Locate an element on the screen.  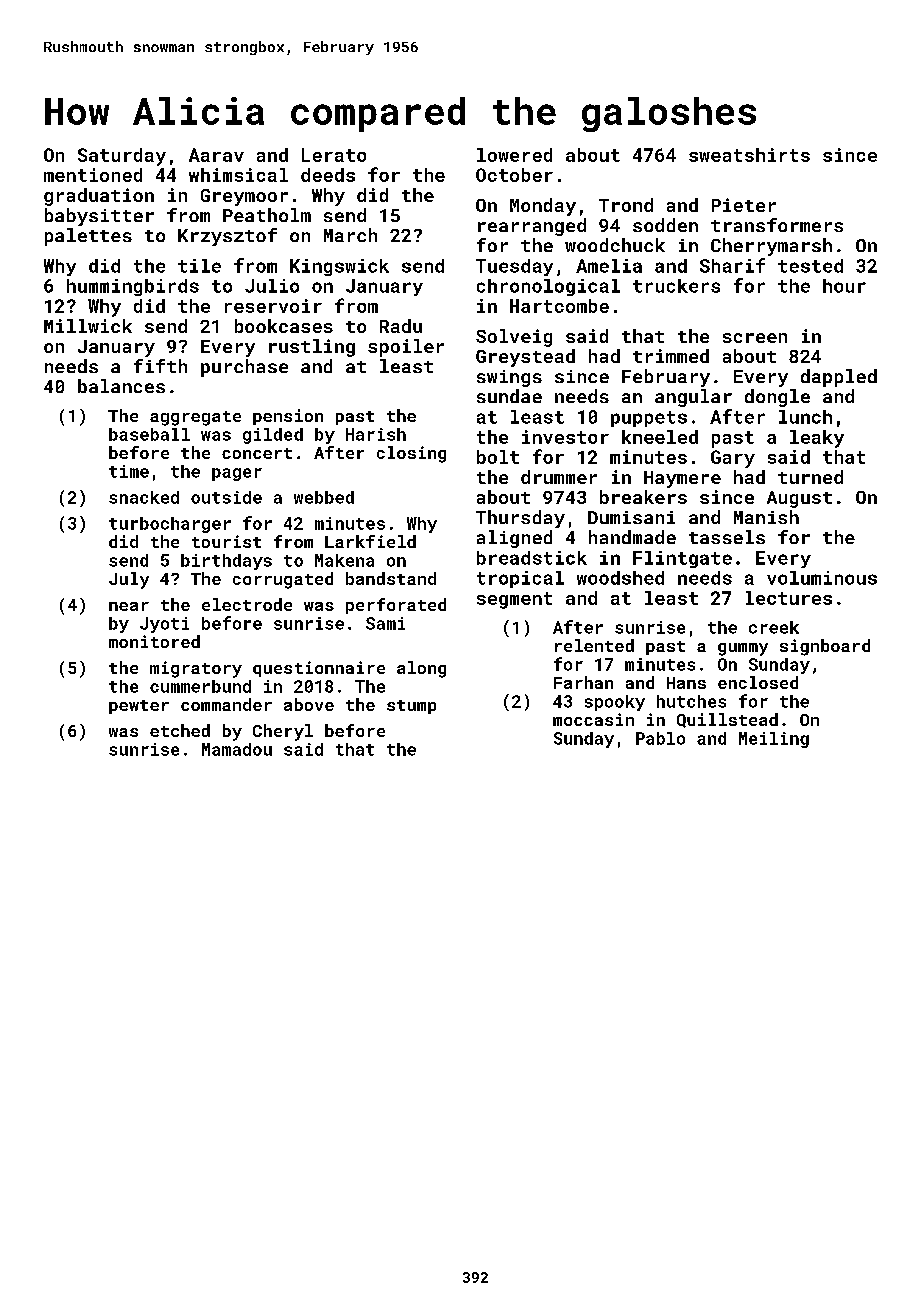
segment is located at coordinates (514, 600).
